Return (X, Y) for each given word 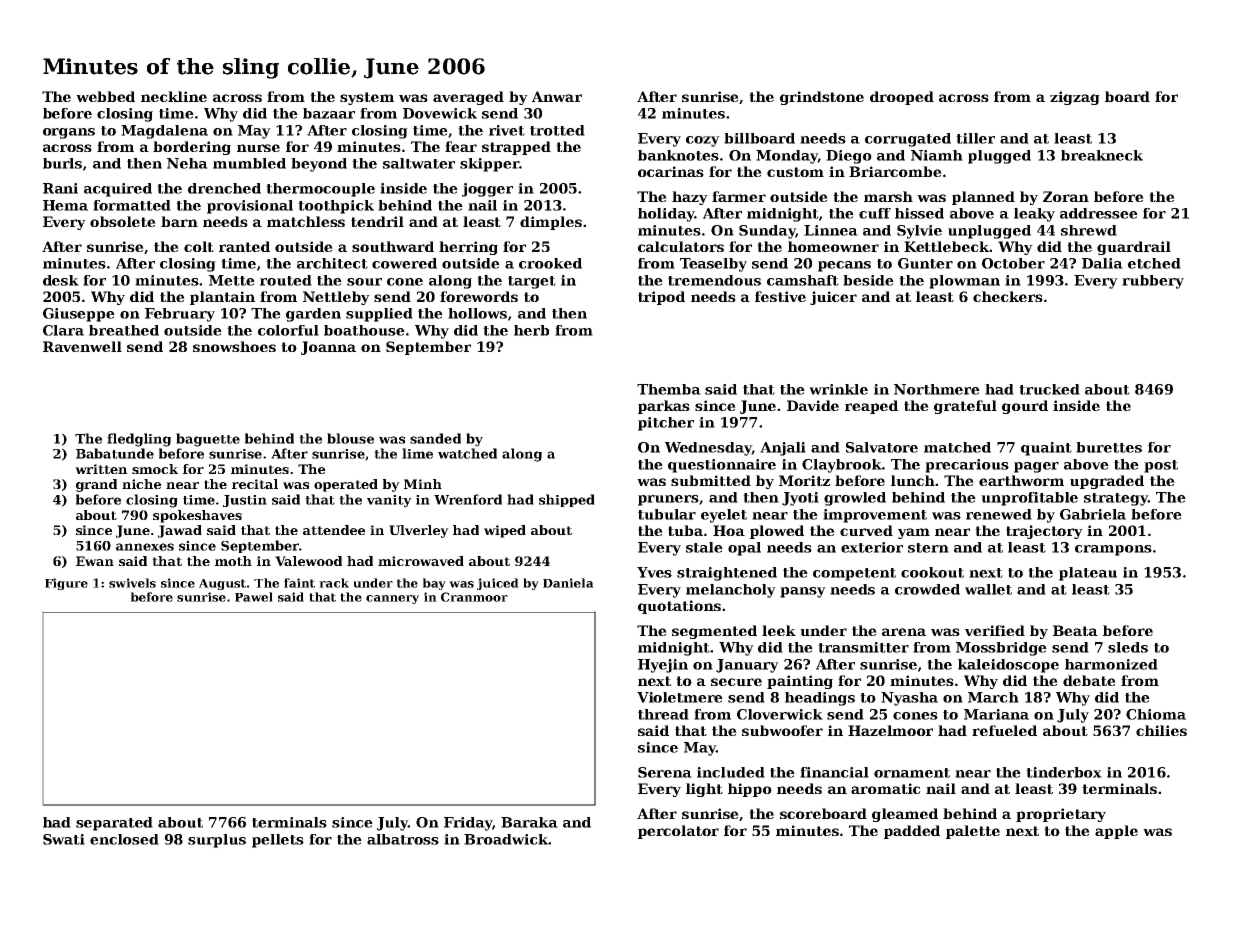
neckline (174, 96)
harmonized (1111, 664)
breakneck (1102, 155)
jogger (487, 190)
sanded (435, 438)
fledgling (139, 440)
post (1161, 466)
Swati (64, 839)
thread (663, 714)
